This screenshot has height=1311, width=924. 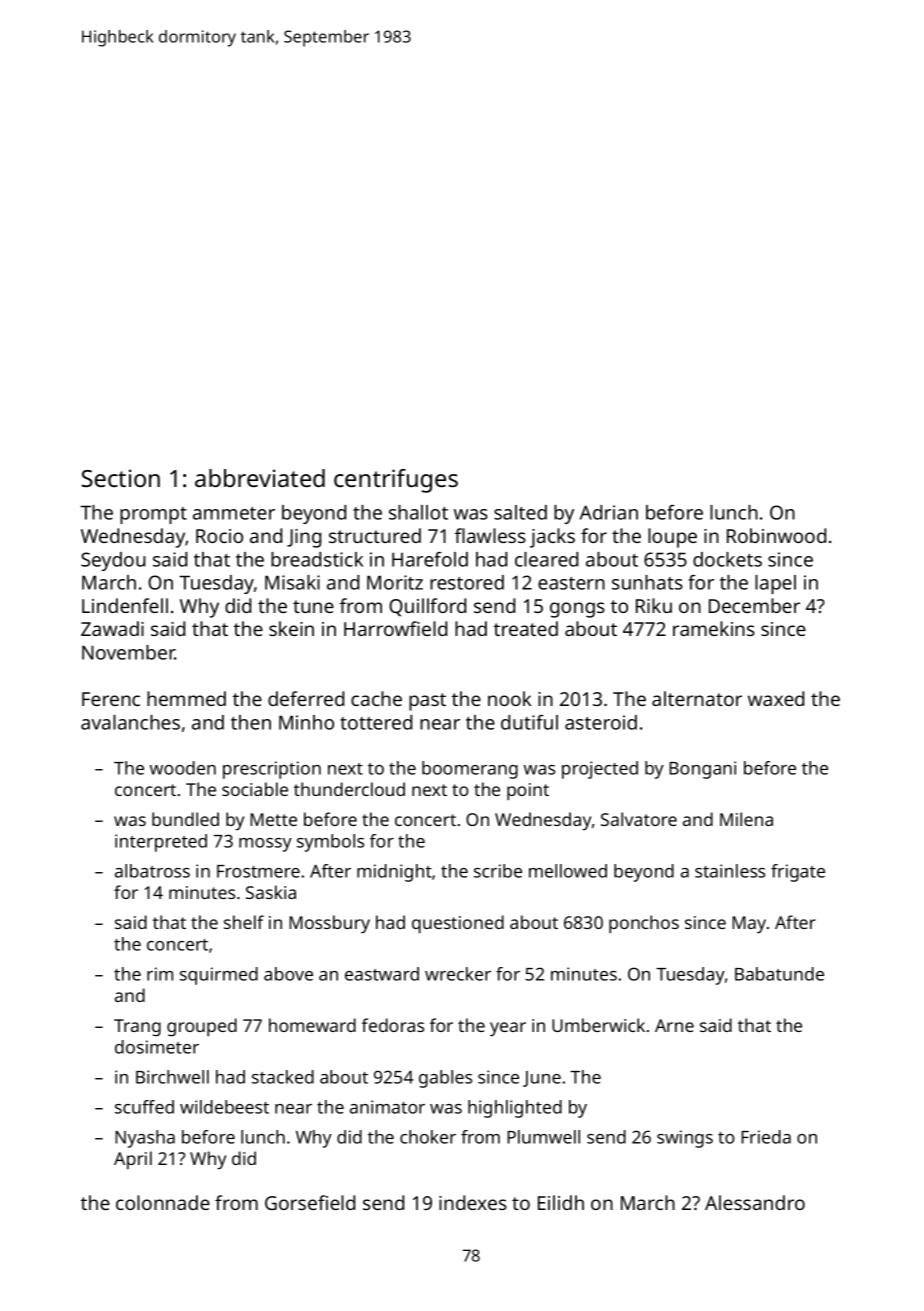 I want to click on colonnade, so click(x=163, y=1202).
